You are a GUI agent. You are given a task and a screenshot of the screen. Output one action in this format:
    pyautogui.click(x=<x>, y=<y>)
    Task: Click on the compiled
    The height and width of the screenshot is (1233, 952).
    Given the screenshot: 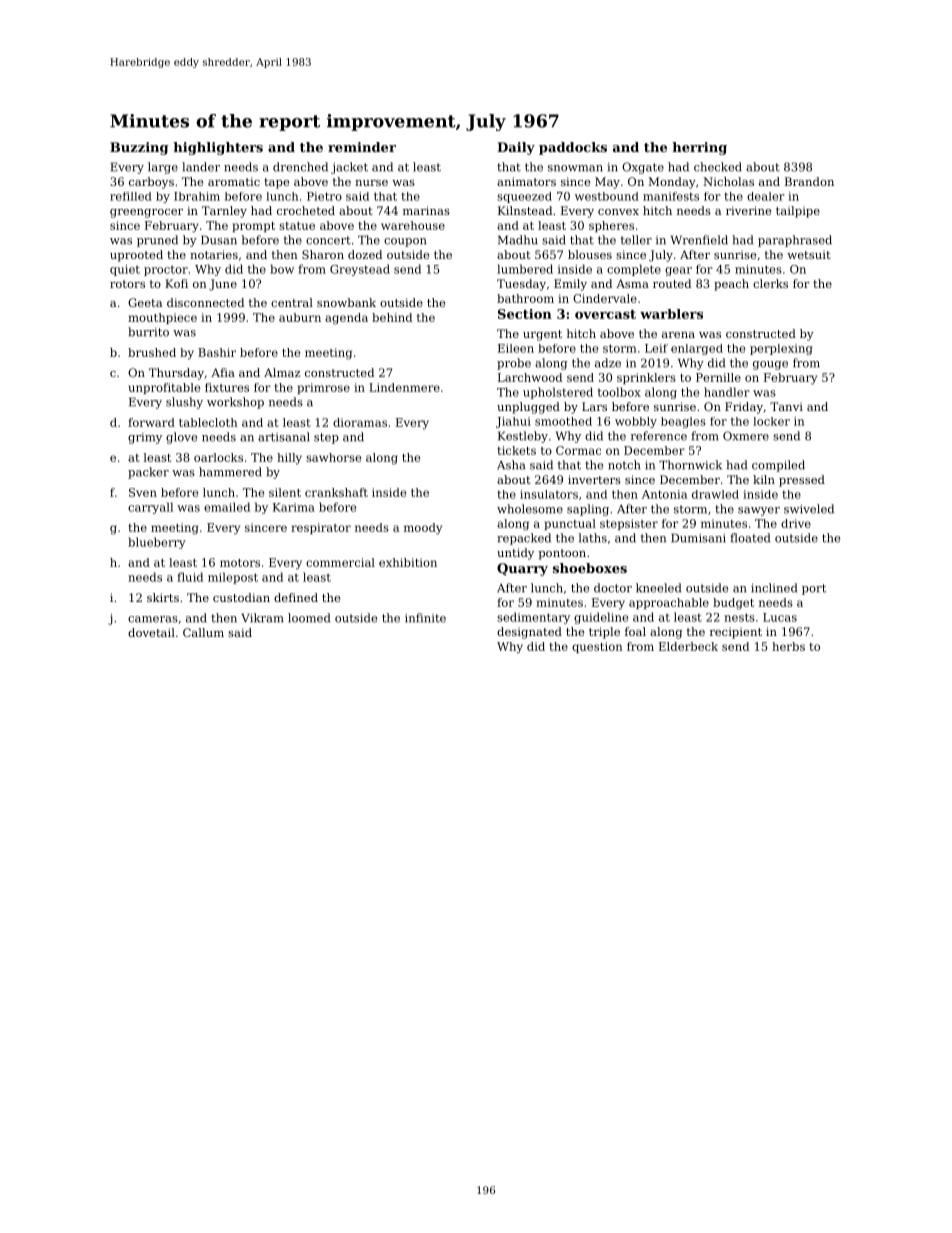 What is the action you would take?
    pyautogui.click(x=778, y=466)
